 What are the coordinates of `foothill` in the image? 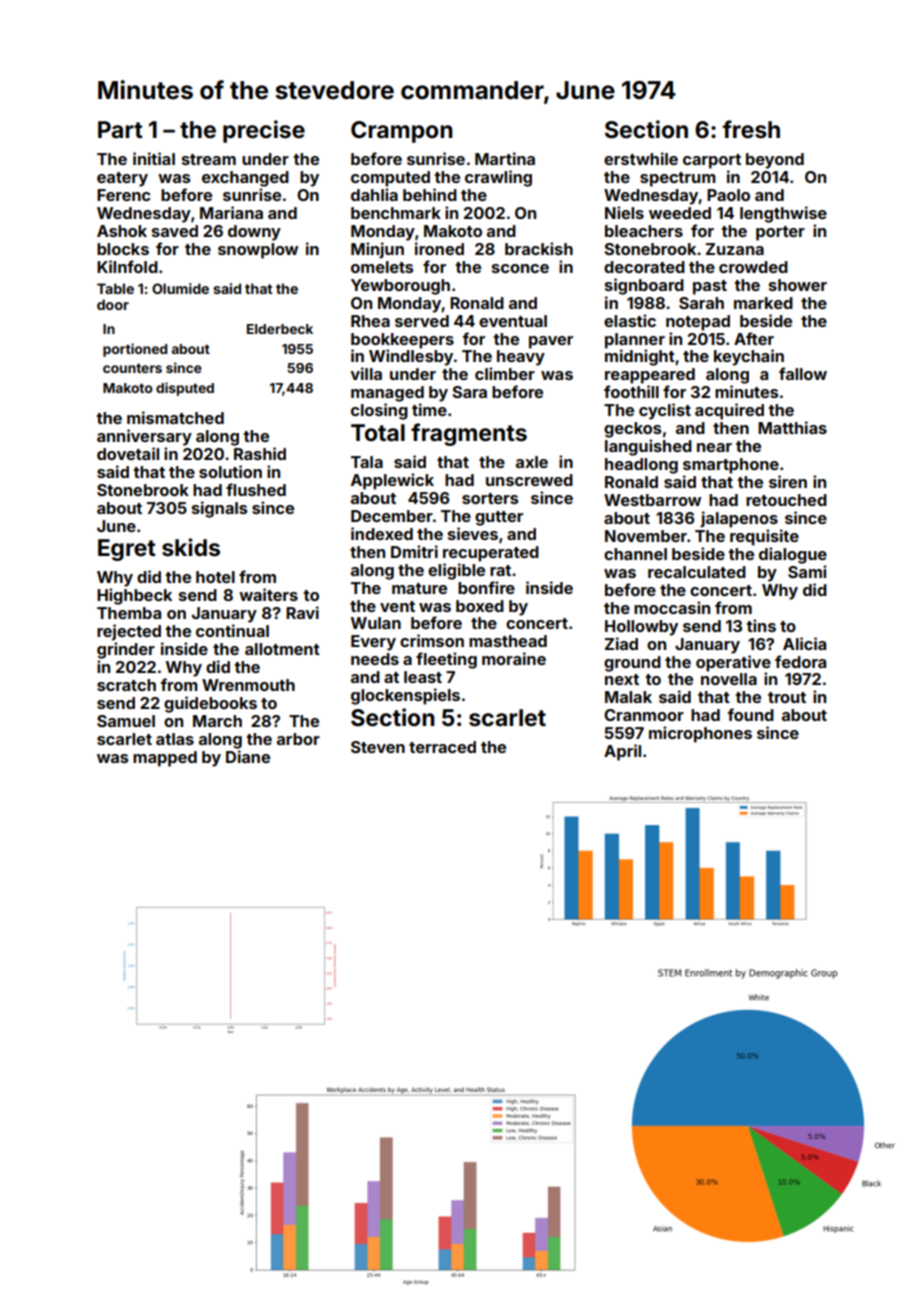 It's located at (631, 391).
